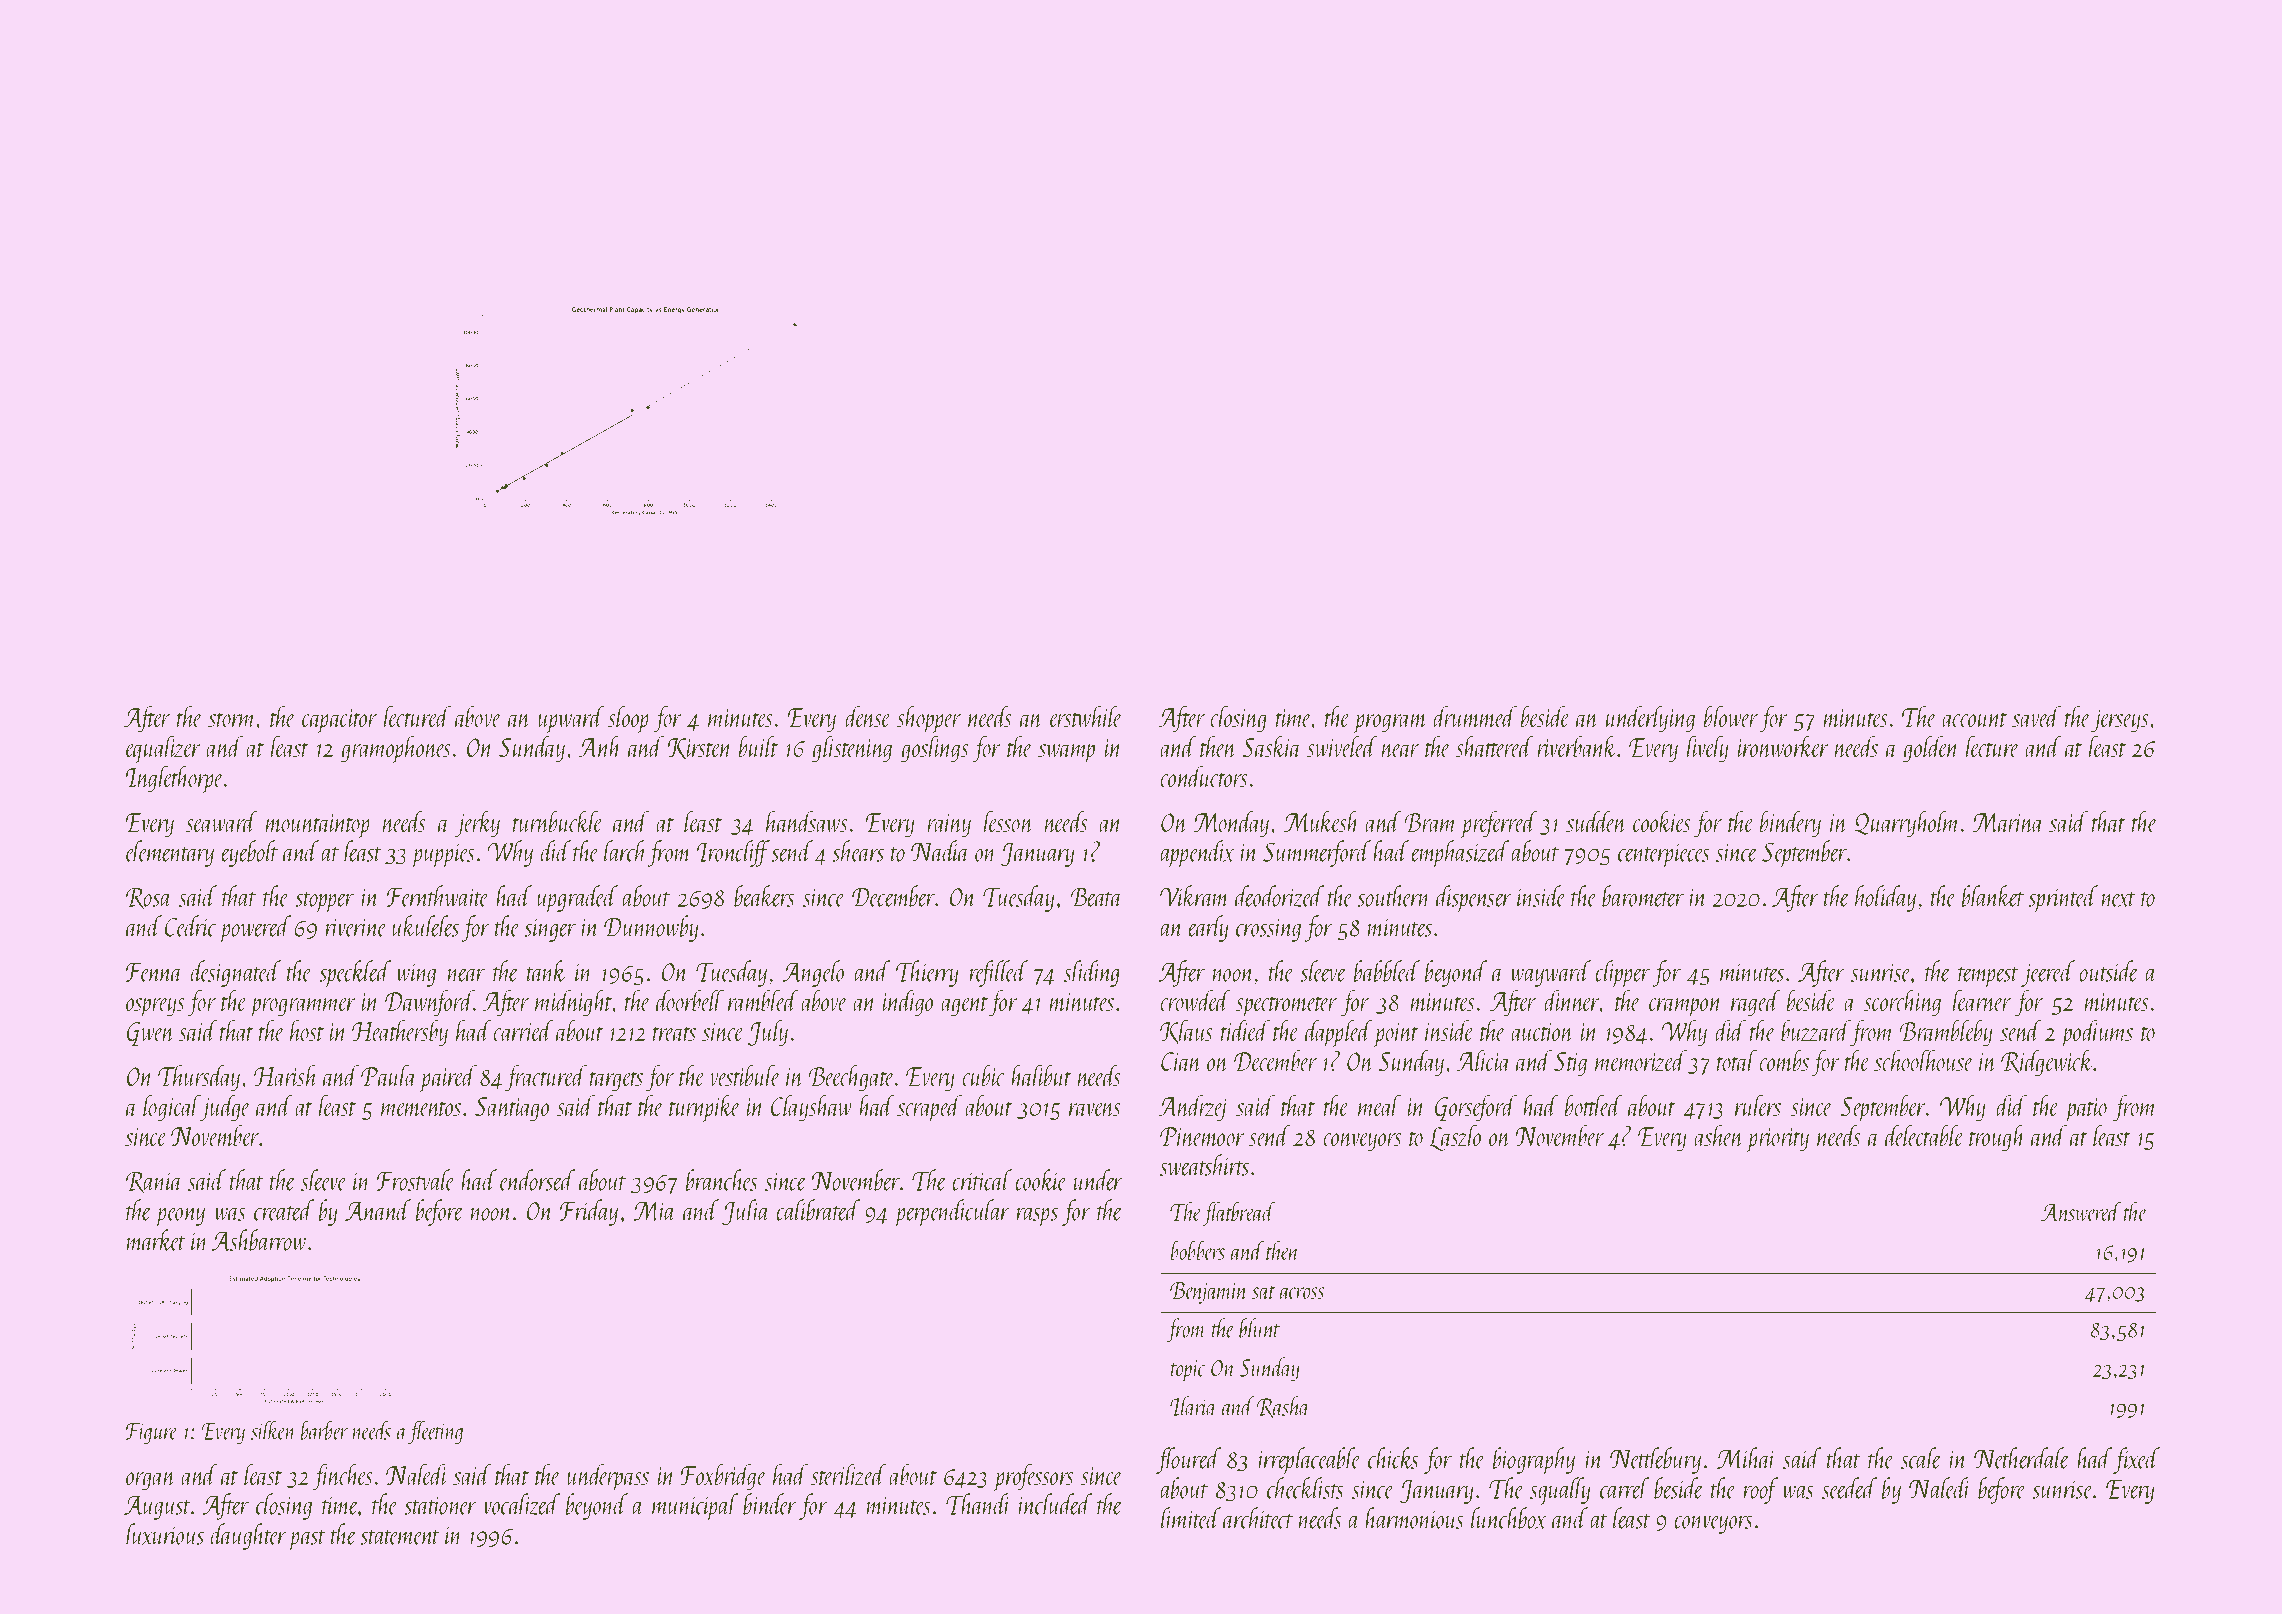 The image size is (2282, 1614). What do you see at coordinates (339, 721) in the document?
I see `capacitor` at bounding box center [339, 721].
